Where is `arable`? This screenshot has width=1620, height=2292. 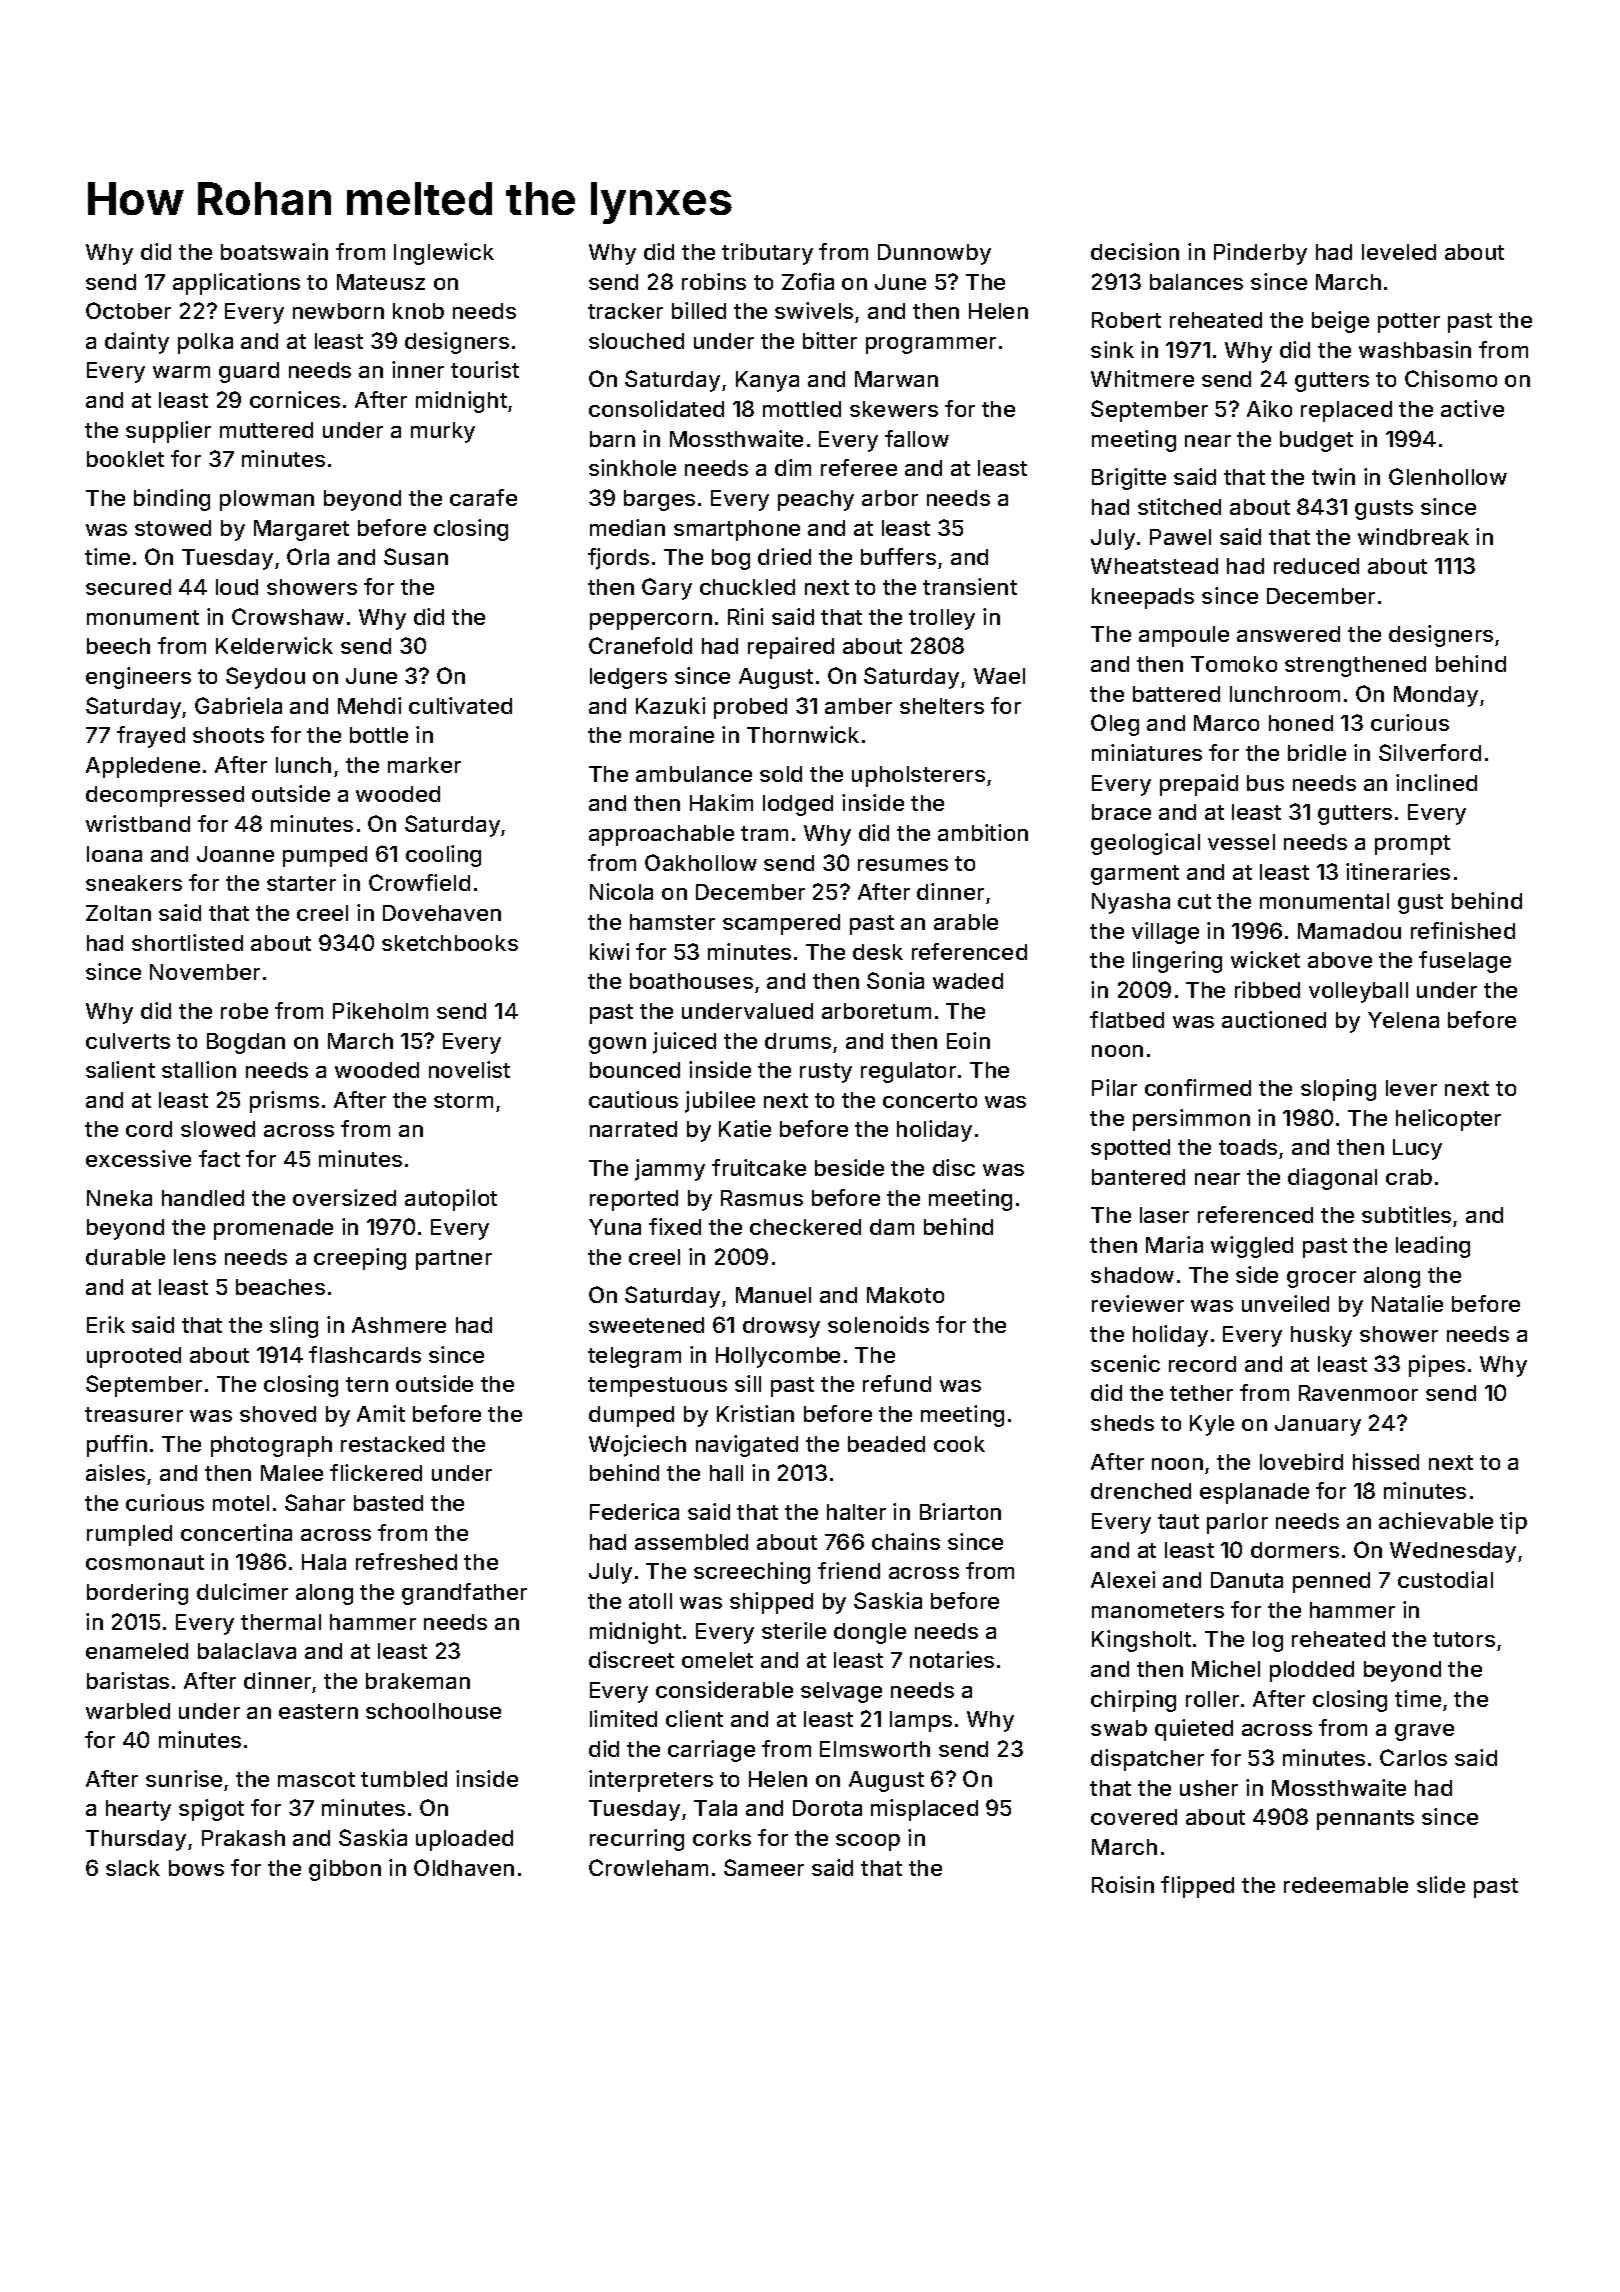
arable is located at coordinates (966, 922).
